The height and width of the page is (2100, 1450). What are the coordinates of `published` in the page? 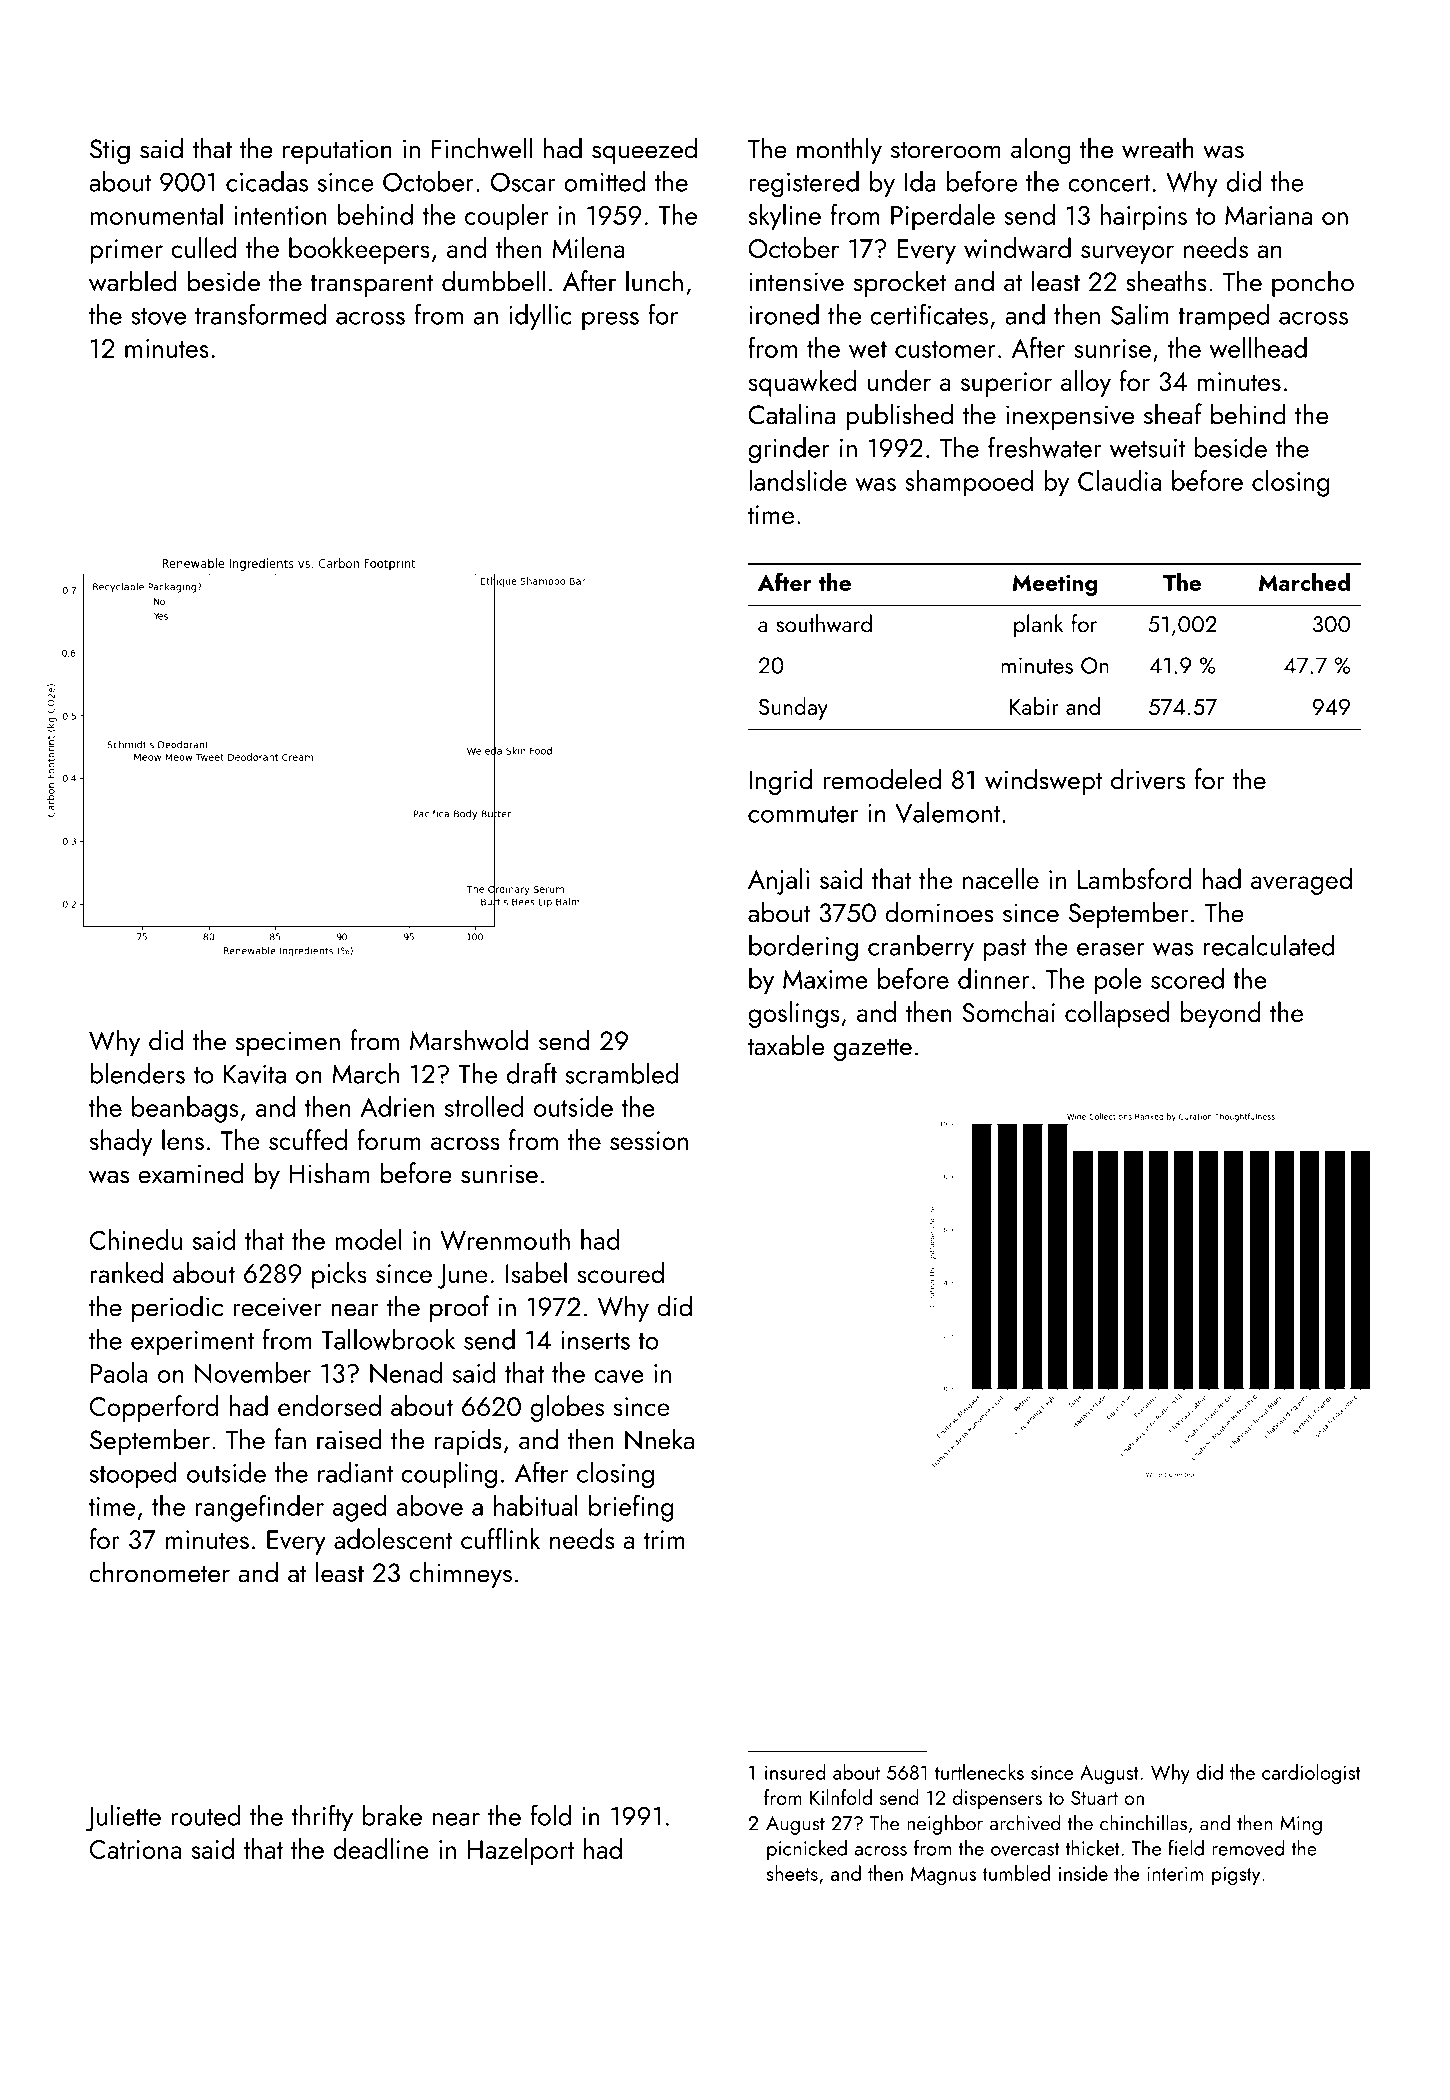 It's located at (899, 416).
